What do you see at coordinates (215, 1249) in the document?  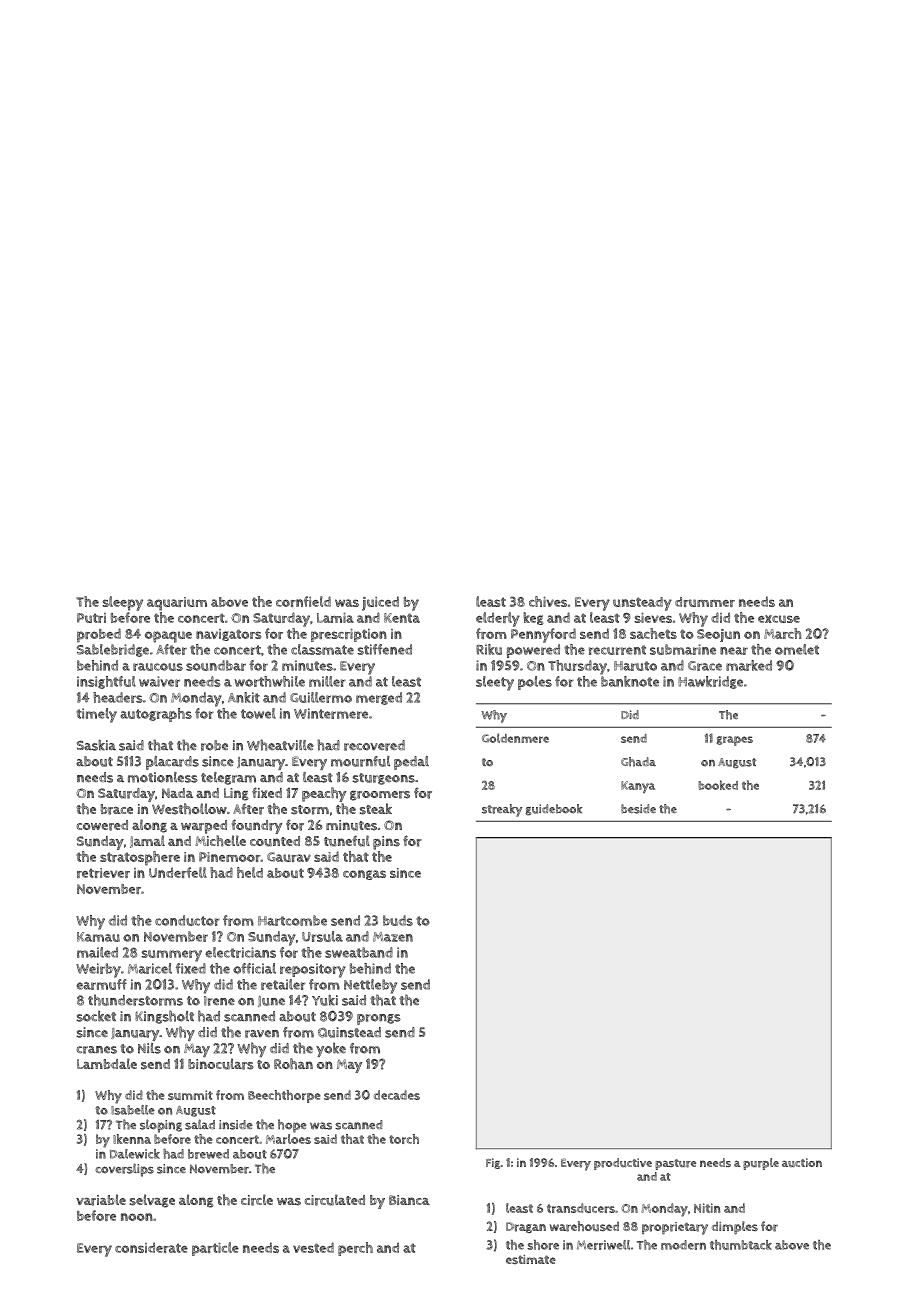 I see `particle` at bounding box center [215, 1249].
